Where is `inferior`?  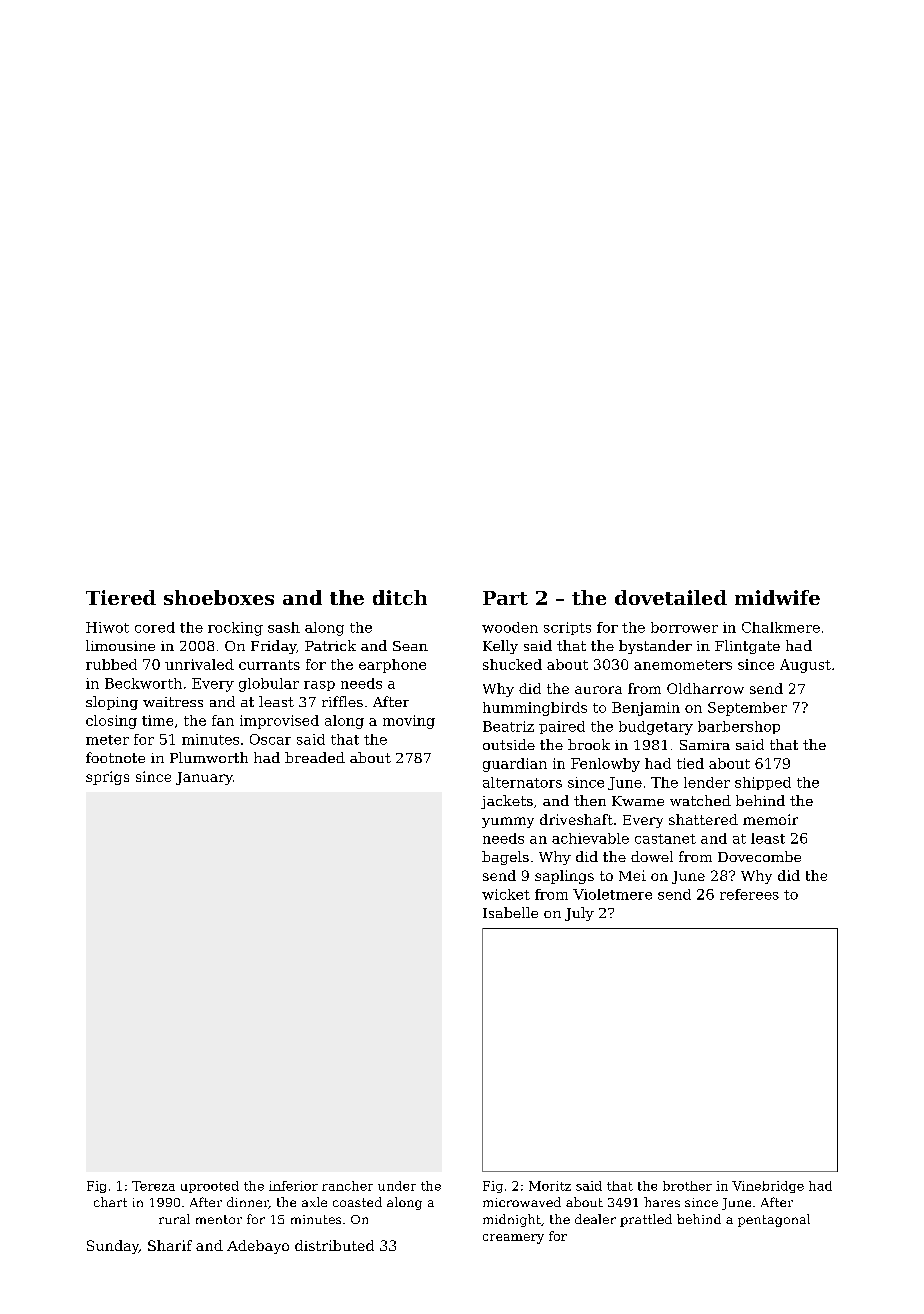 inferior is located at coordinates (293, 1186).
